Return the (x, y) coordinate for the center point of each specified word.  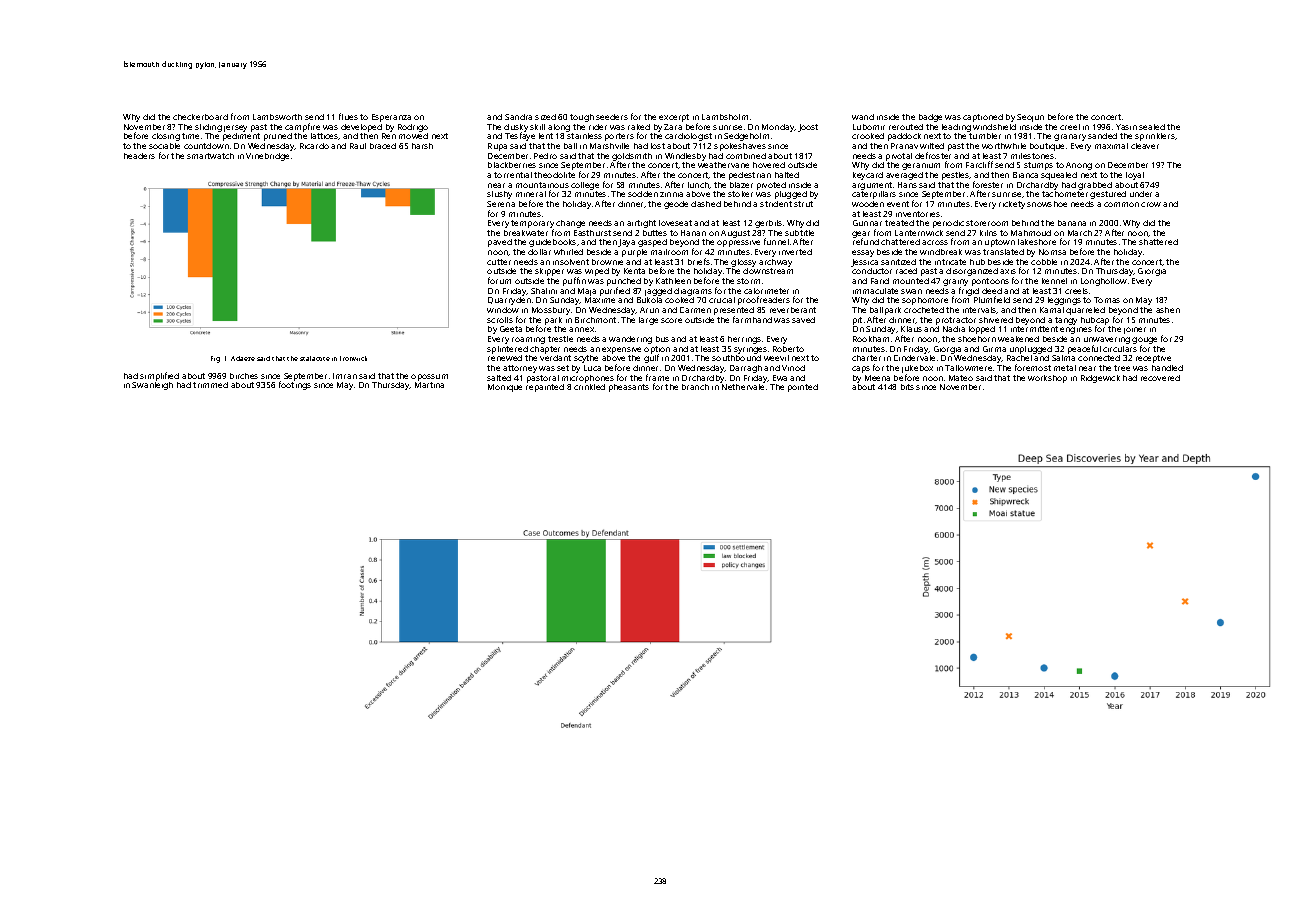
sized (545, 117)
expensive (621, 350)
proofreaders (764, 300)
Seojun (1030, 118)
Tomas (1107, 300)
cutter (499, 262)
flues (348, 116)
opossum (429, 377)
